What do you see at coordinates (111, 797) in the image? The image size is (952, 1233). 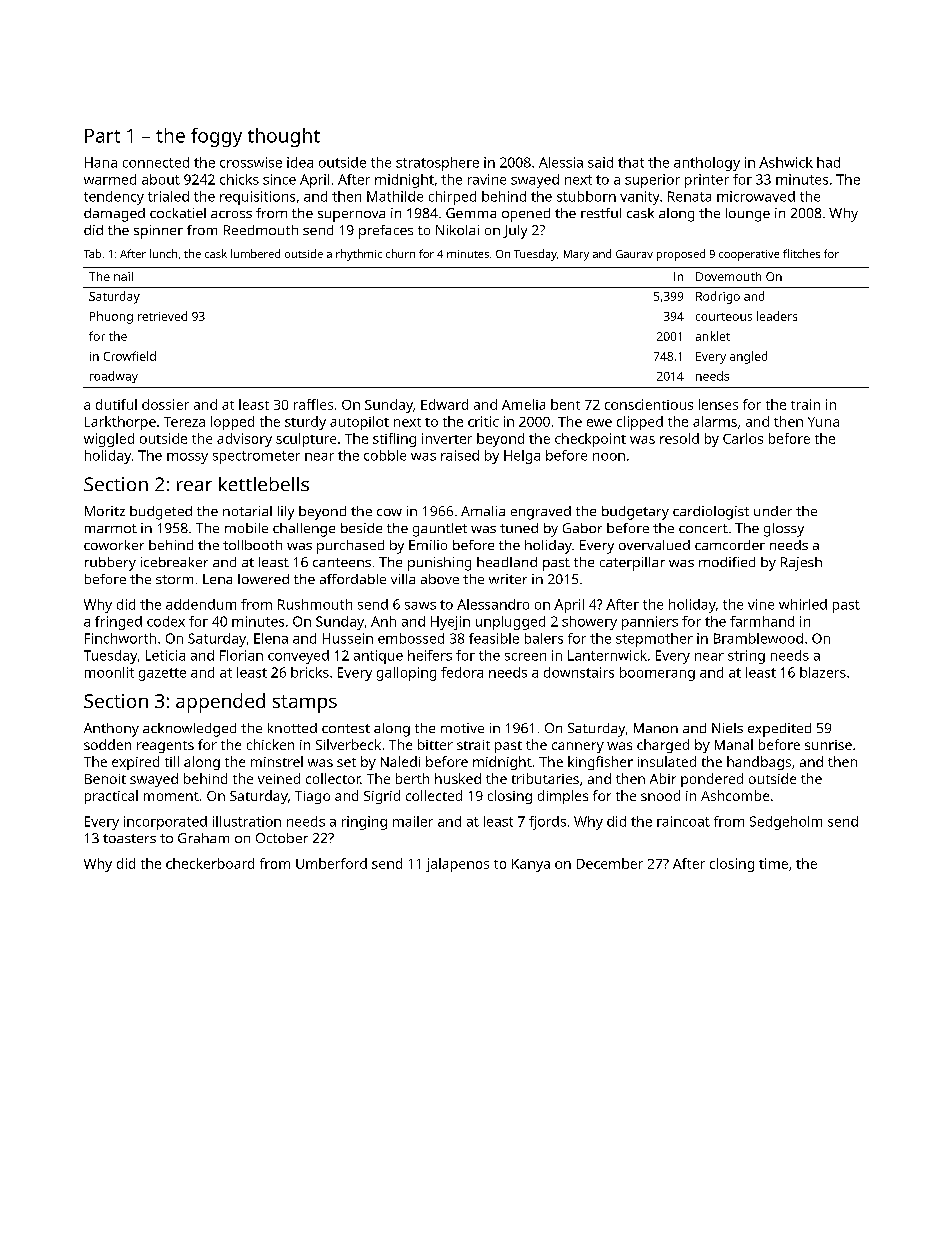 I see `practical` at bounding box center [111, 797].
